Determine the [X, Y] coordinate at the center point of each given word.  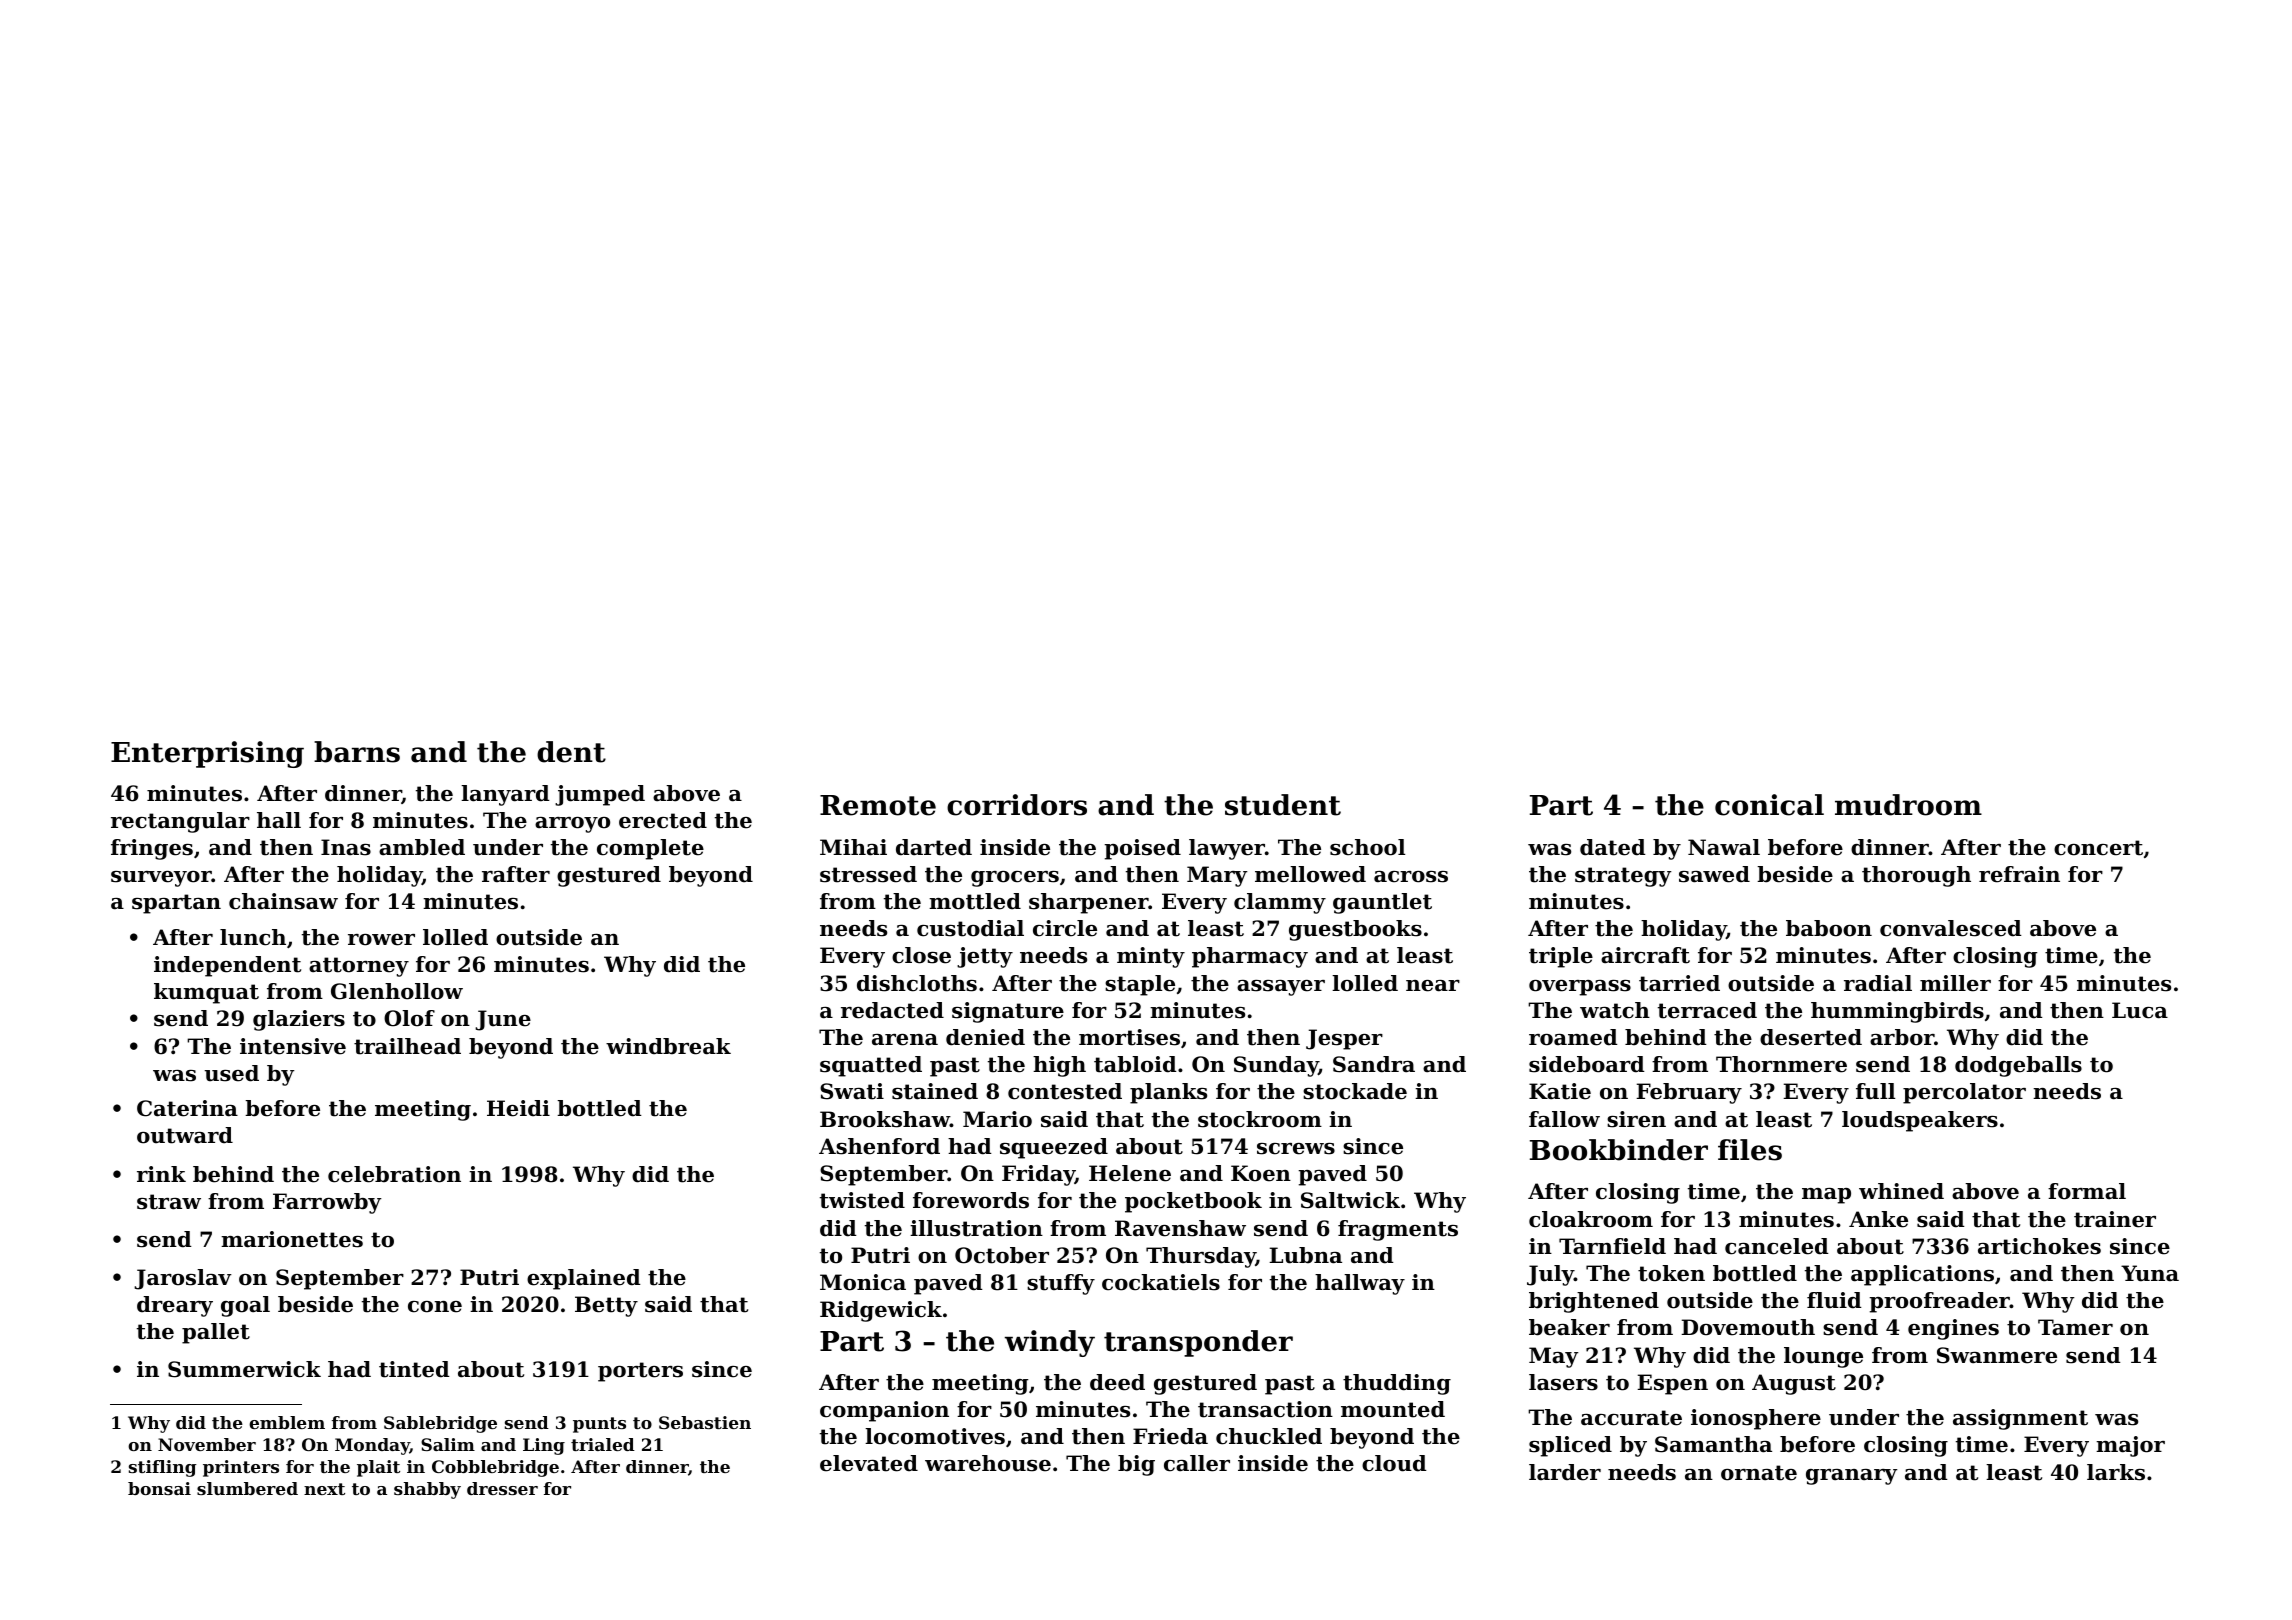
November [207, 1444]
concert [2098, 848]
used [231, 1073]
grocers [1015, 879]
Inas [346, 847]
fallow [1564, 1119]
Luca [2140, 1010]
